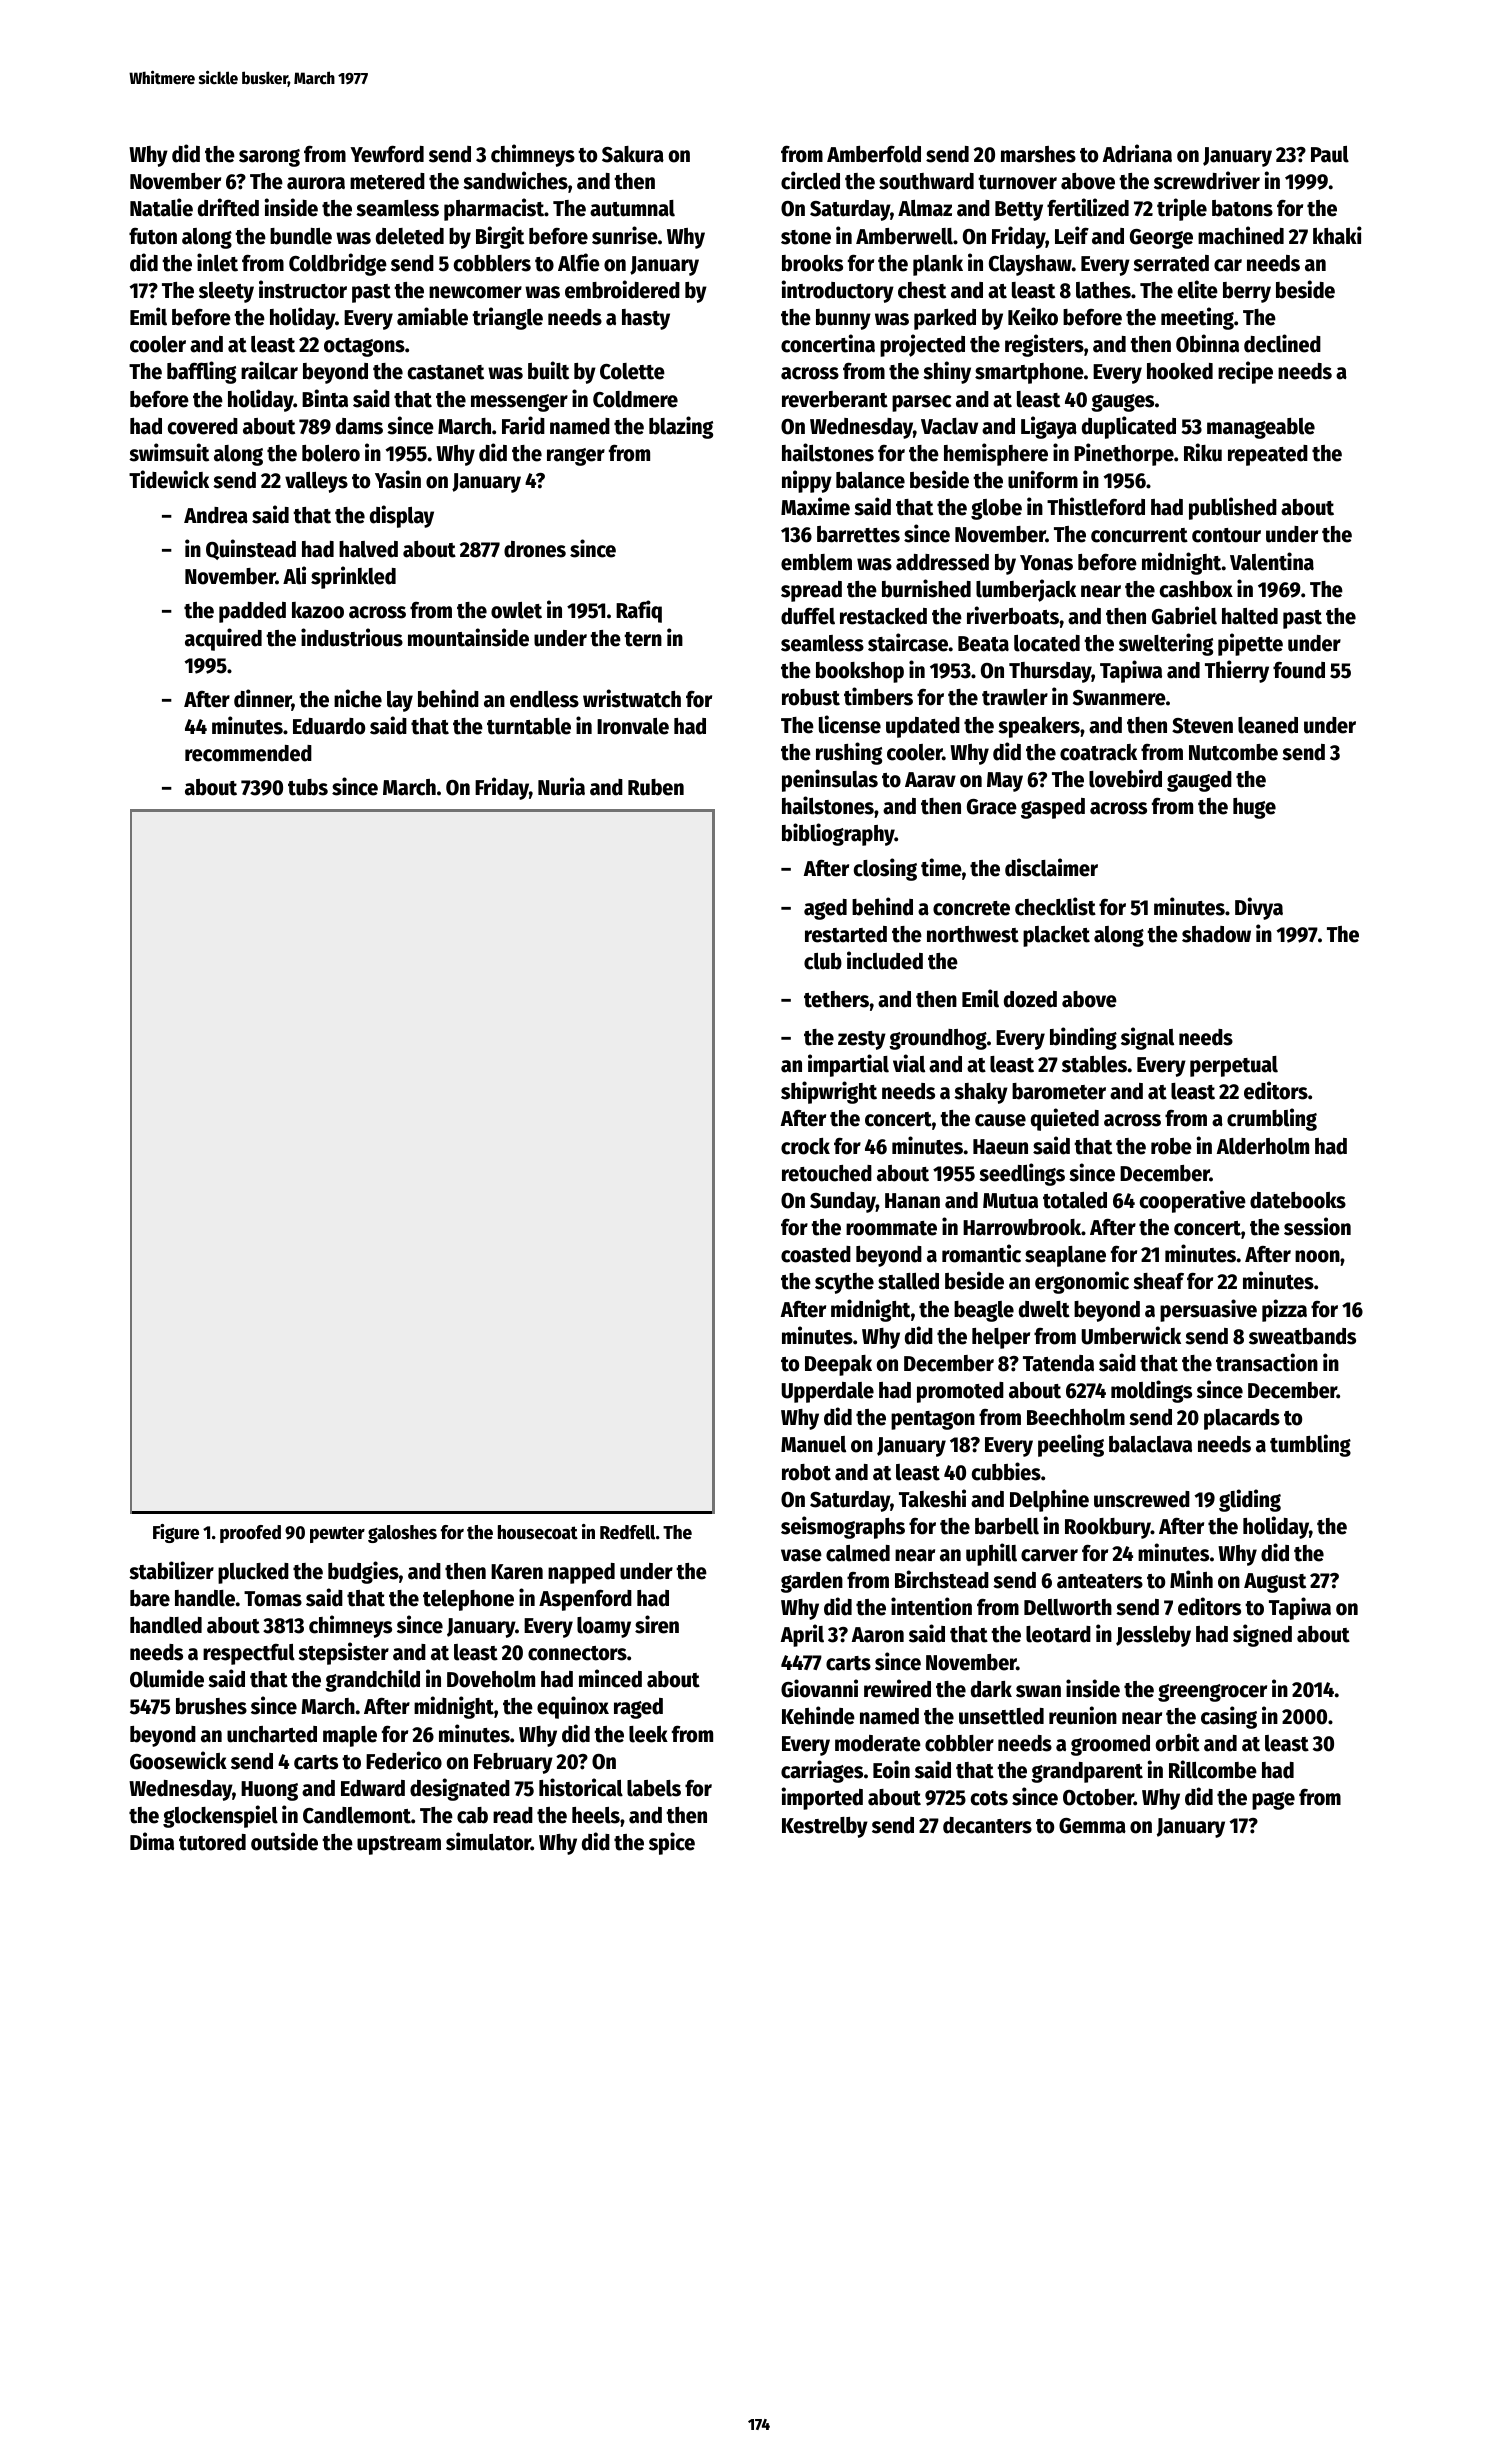 The width and height of the image is (1496, 2464). What do you see at coordinates (825, 1827) in the image?
I see `Kestrelby` at bounding box center [825, 1827].
